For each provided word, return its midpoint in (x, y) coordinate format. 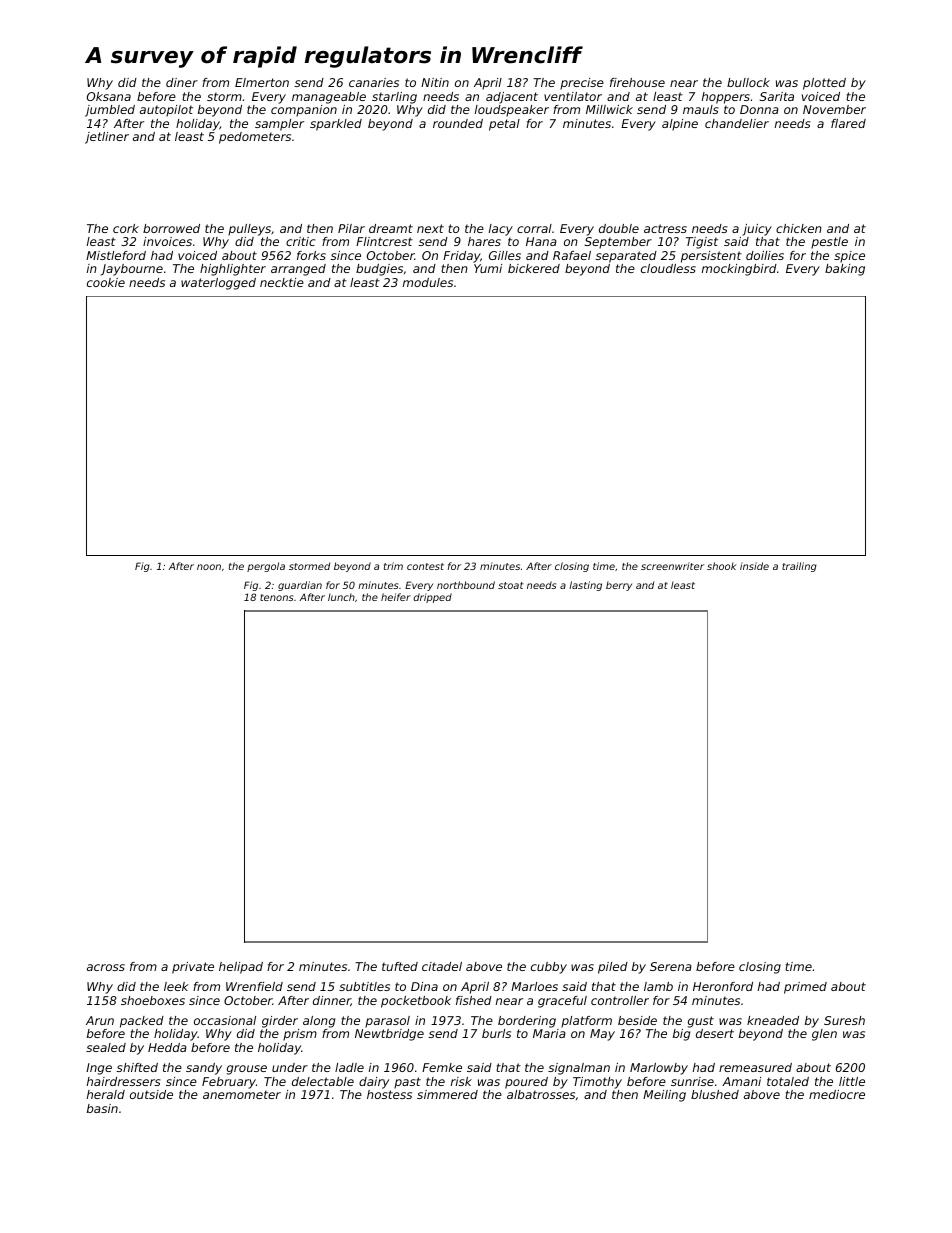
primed (805, 988)
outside (151, 1094)
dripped (433, 598)
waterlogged (218, 284)
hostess (389, 1094)
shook (722, 566)
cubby (549, 968)
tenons (276, 597)
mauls (700, 109)
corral (534, 228)
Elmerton (262, 82)
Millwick (609, 109)
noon (209, 567)
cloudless (668, 268)
